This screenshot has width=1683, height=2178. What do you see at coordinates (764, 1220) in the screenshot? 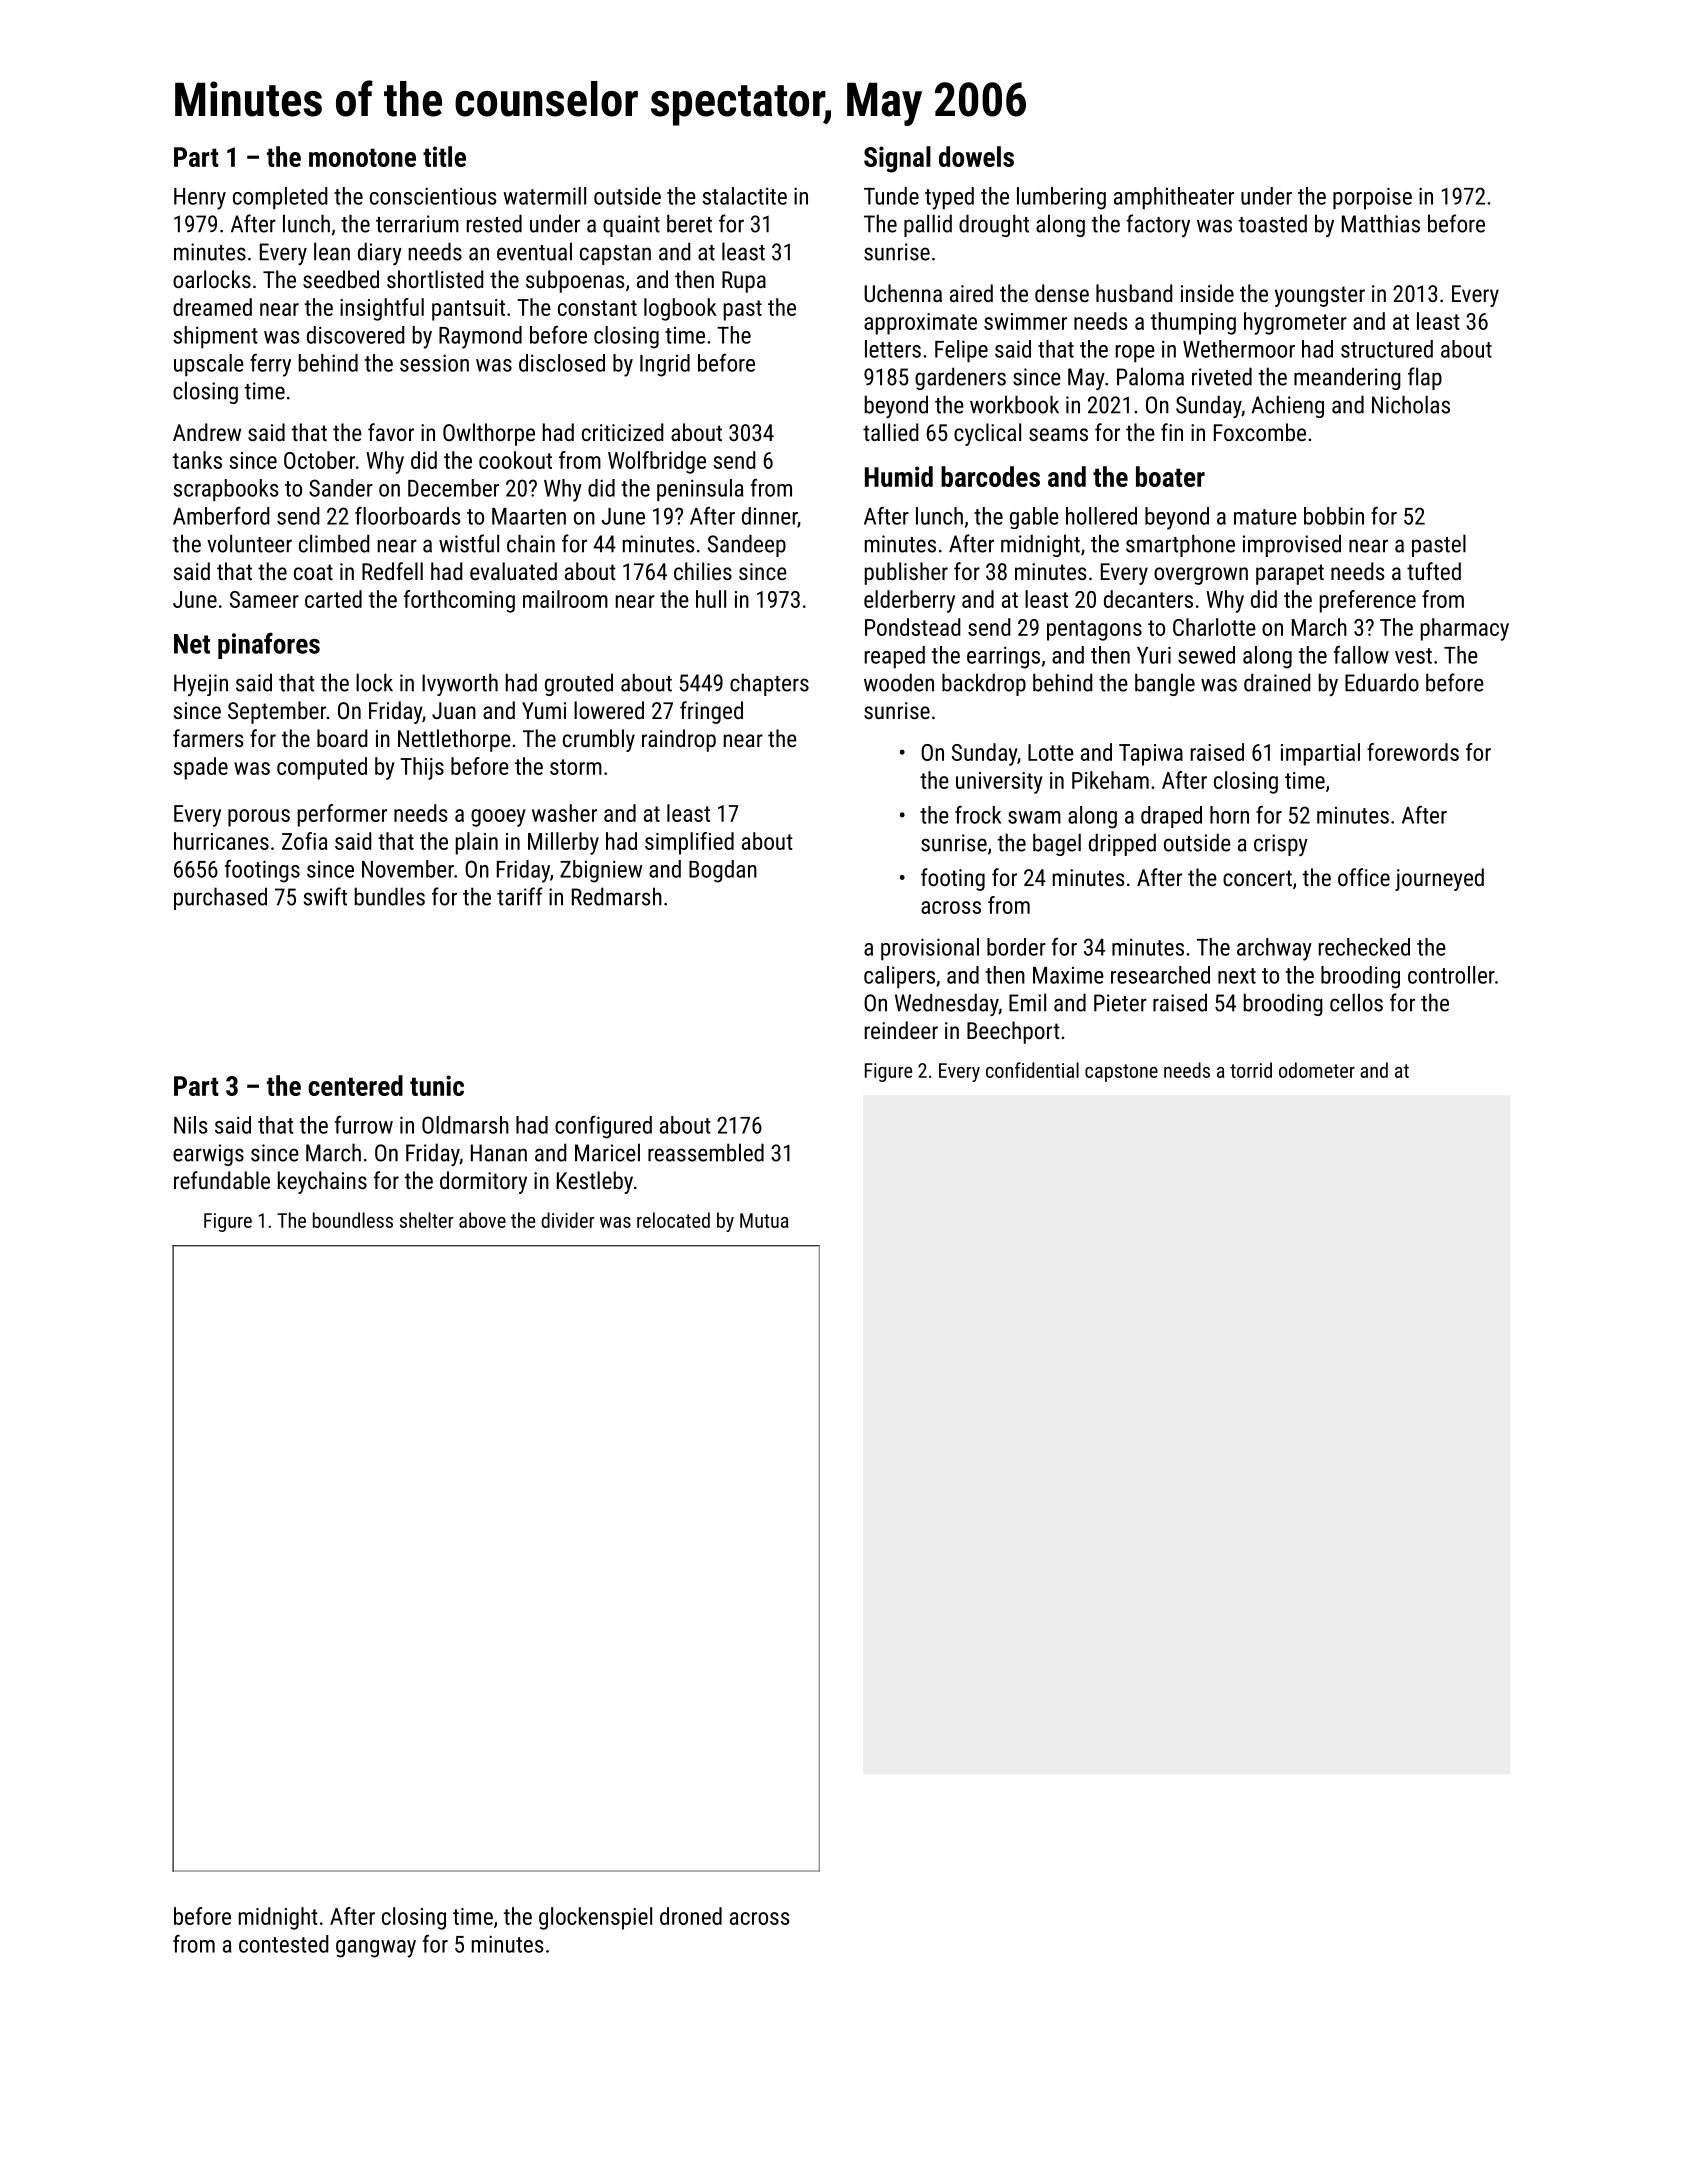
I see `Mutua` at bounding box center [764, 1220].
